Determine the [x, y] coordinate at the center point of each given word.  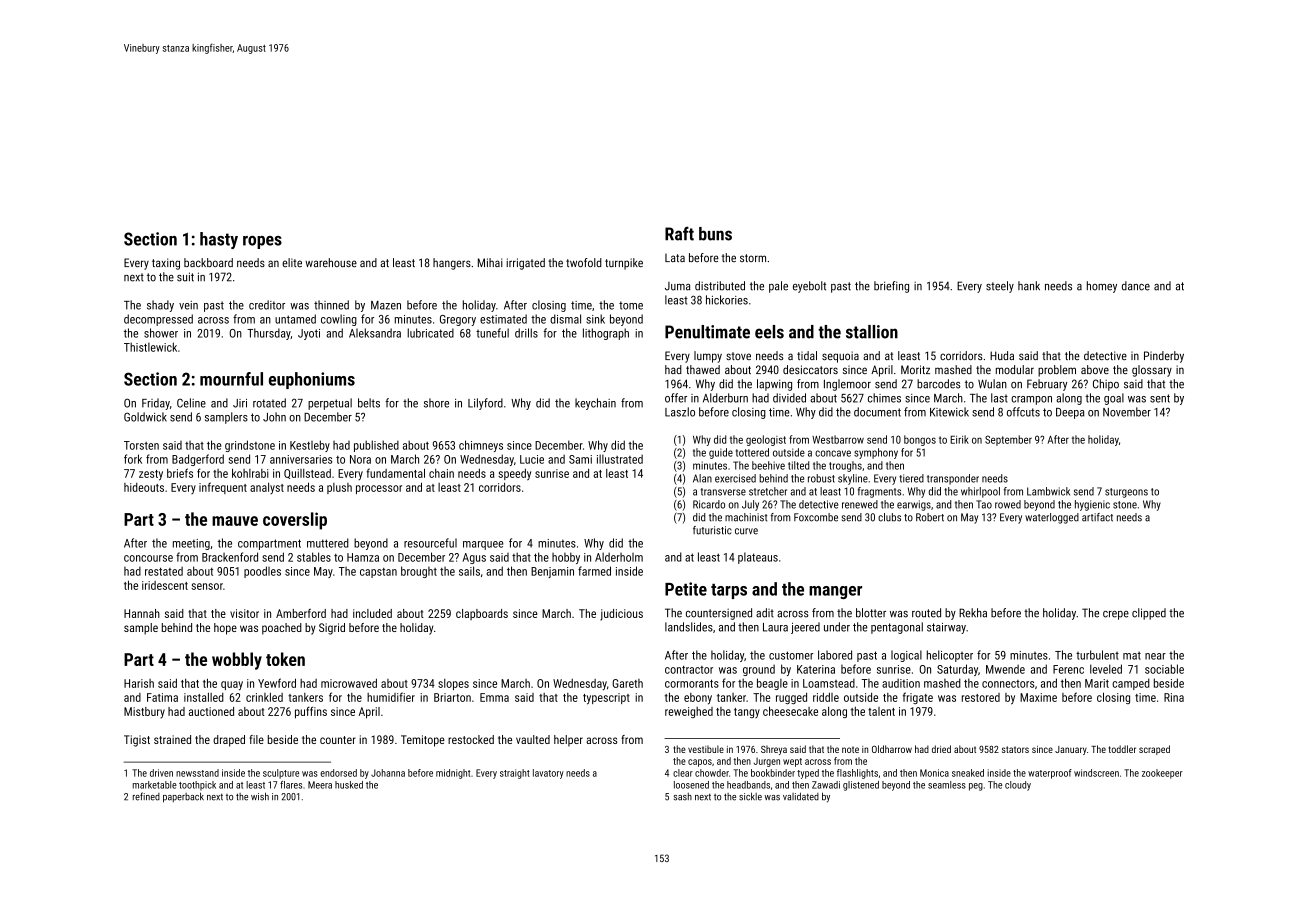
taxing [166, 264]
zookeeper [1162, 774]
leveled [1106, 669]
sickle [750, 796]
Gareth [627, 683]
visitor [244, 613]
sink [595, 319]
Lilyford [485, 404]
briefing [891, 287]
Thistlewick [150, 347]
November [1127, 412]
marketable [155, 785]
